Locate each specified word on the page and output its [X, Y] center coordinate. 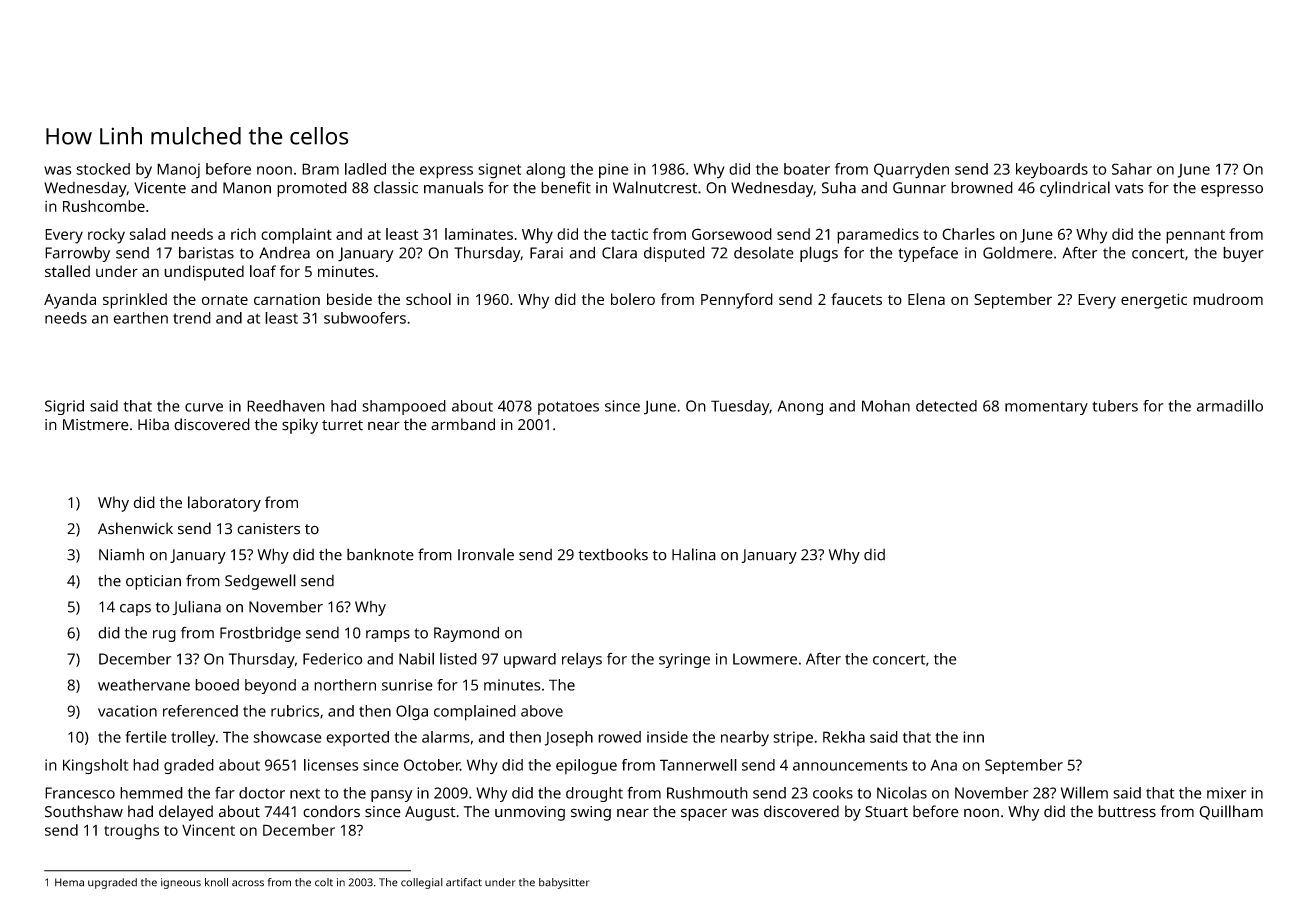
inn [973, 737]
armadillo [1230, 405]
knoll [216, 882]
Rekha [844, 737]
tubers [1115, 406]
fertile [146, 737]
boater [807, 169]
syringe [684, 660]
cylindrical [1075, 189]
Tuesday [740, 407]
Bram [320, 169]
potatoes [568, 408]
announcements [850, 765]
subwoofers [365, 318]
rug [164, 636]
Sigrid [64, 407]
